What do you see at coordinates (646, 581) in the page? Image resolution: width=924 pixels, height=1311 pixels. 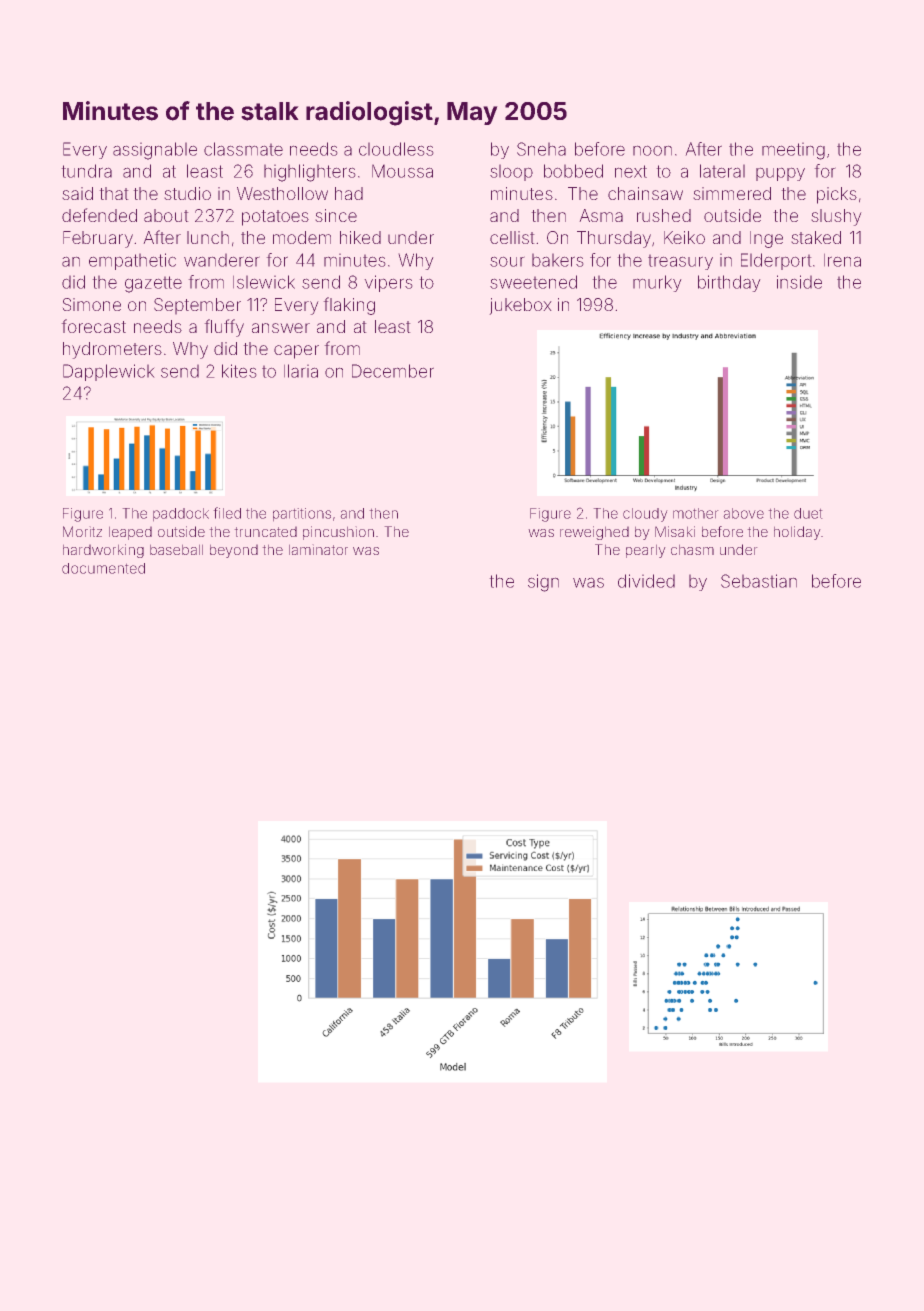 I see `divided` at bounding box center [646, 581].
